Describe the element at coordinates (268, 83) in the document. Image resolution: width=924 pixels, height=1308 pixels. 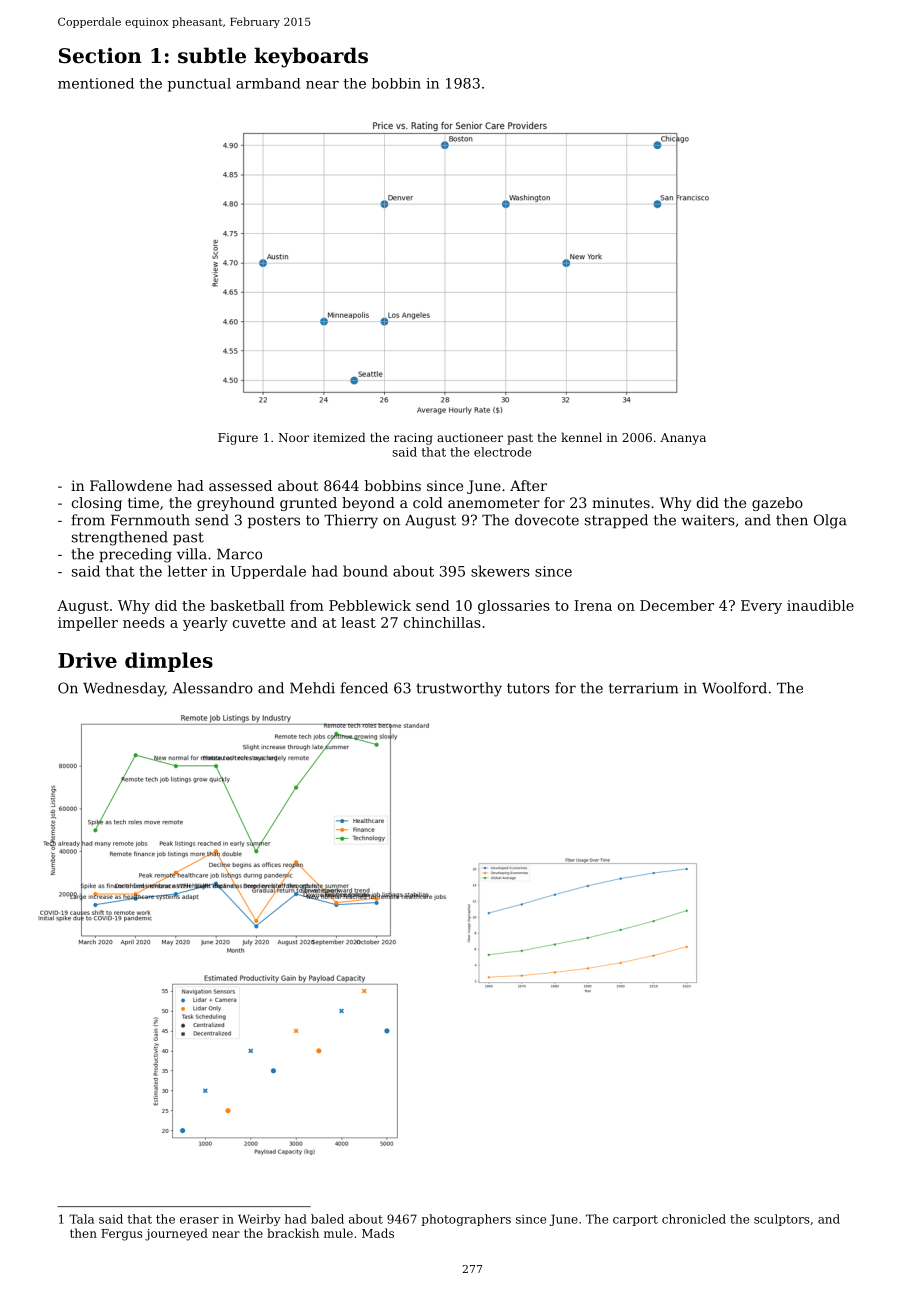
I see `armband` at that location.
